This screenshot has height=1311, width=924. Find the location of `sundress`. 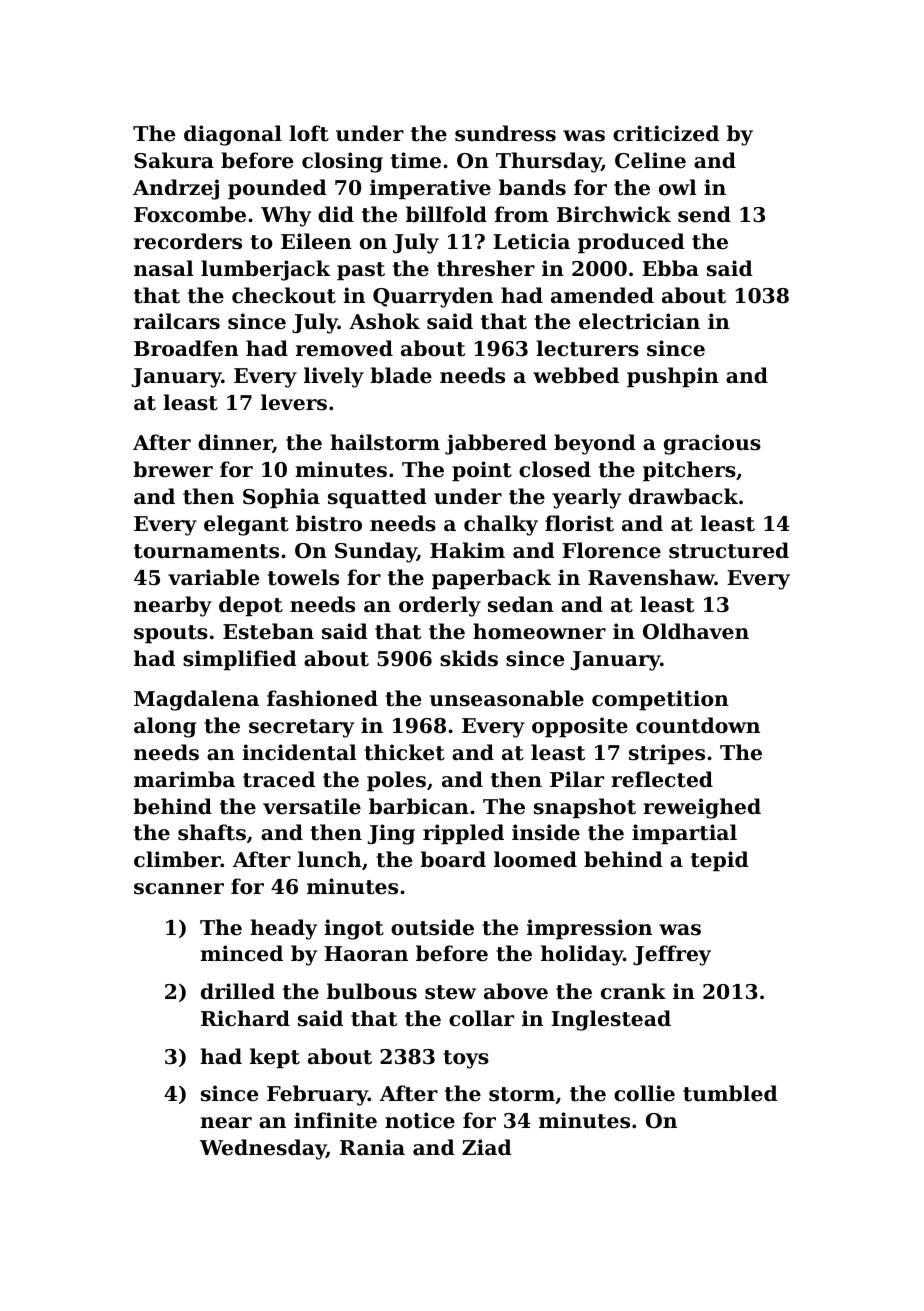

sundress is located at coordinates (505, 133).
